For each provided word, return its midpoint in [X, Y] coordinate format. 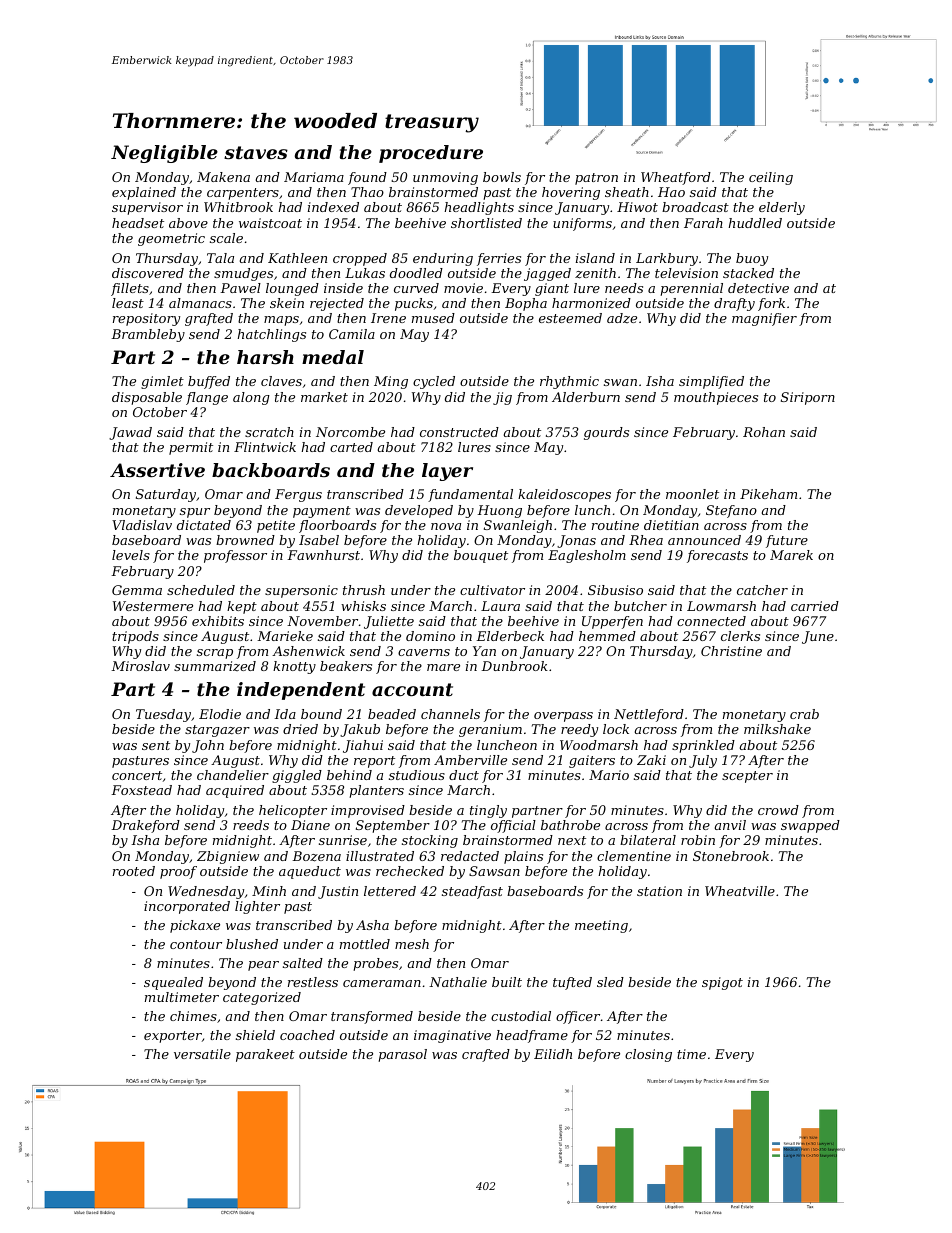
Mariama [314, 177]
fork [771, 304]
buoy [752, 259]
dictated [204, 525]
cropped [360, 259]
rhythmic [569, 382]
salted [303, 963]
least [128, 303]
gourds [606, 433]
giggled [297, 776]
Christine [731, 651]
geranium [490, 730]
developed [419, 511]
